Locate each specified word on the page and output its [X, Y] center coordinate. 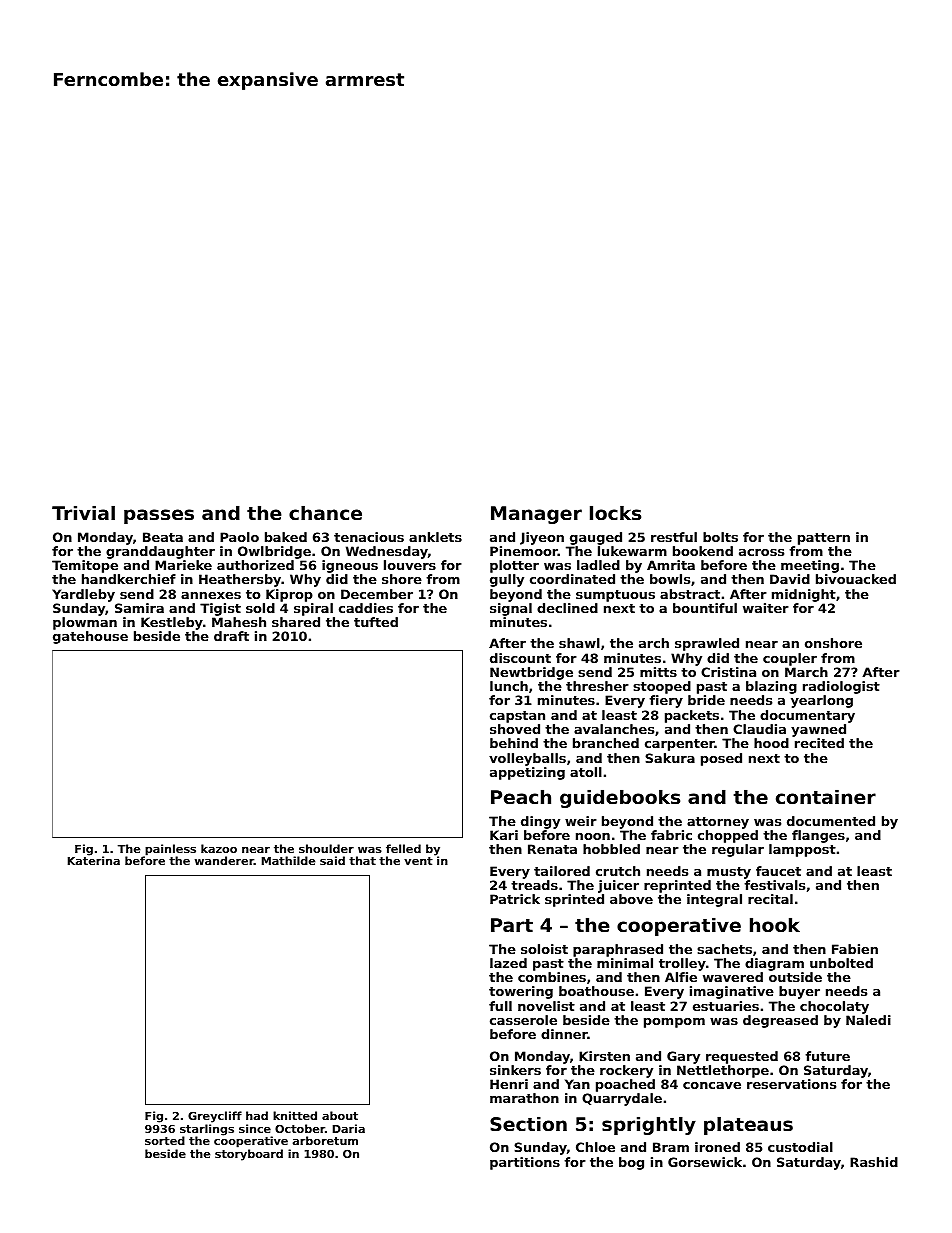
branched [606, 743]
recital [770, 899]
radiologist [841, 687]
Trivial [83, 512]
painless [170, 850]
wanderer [224, 860]
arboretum [325, 1140]
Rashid [874, 1162]
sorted [165, 1140]
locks [615, 513]
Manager [536, 515]
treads [534, 885]
